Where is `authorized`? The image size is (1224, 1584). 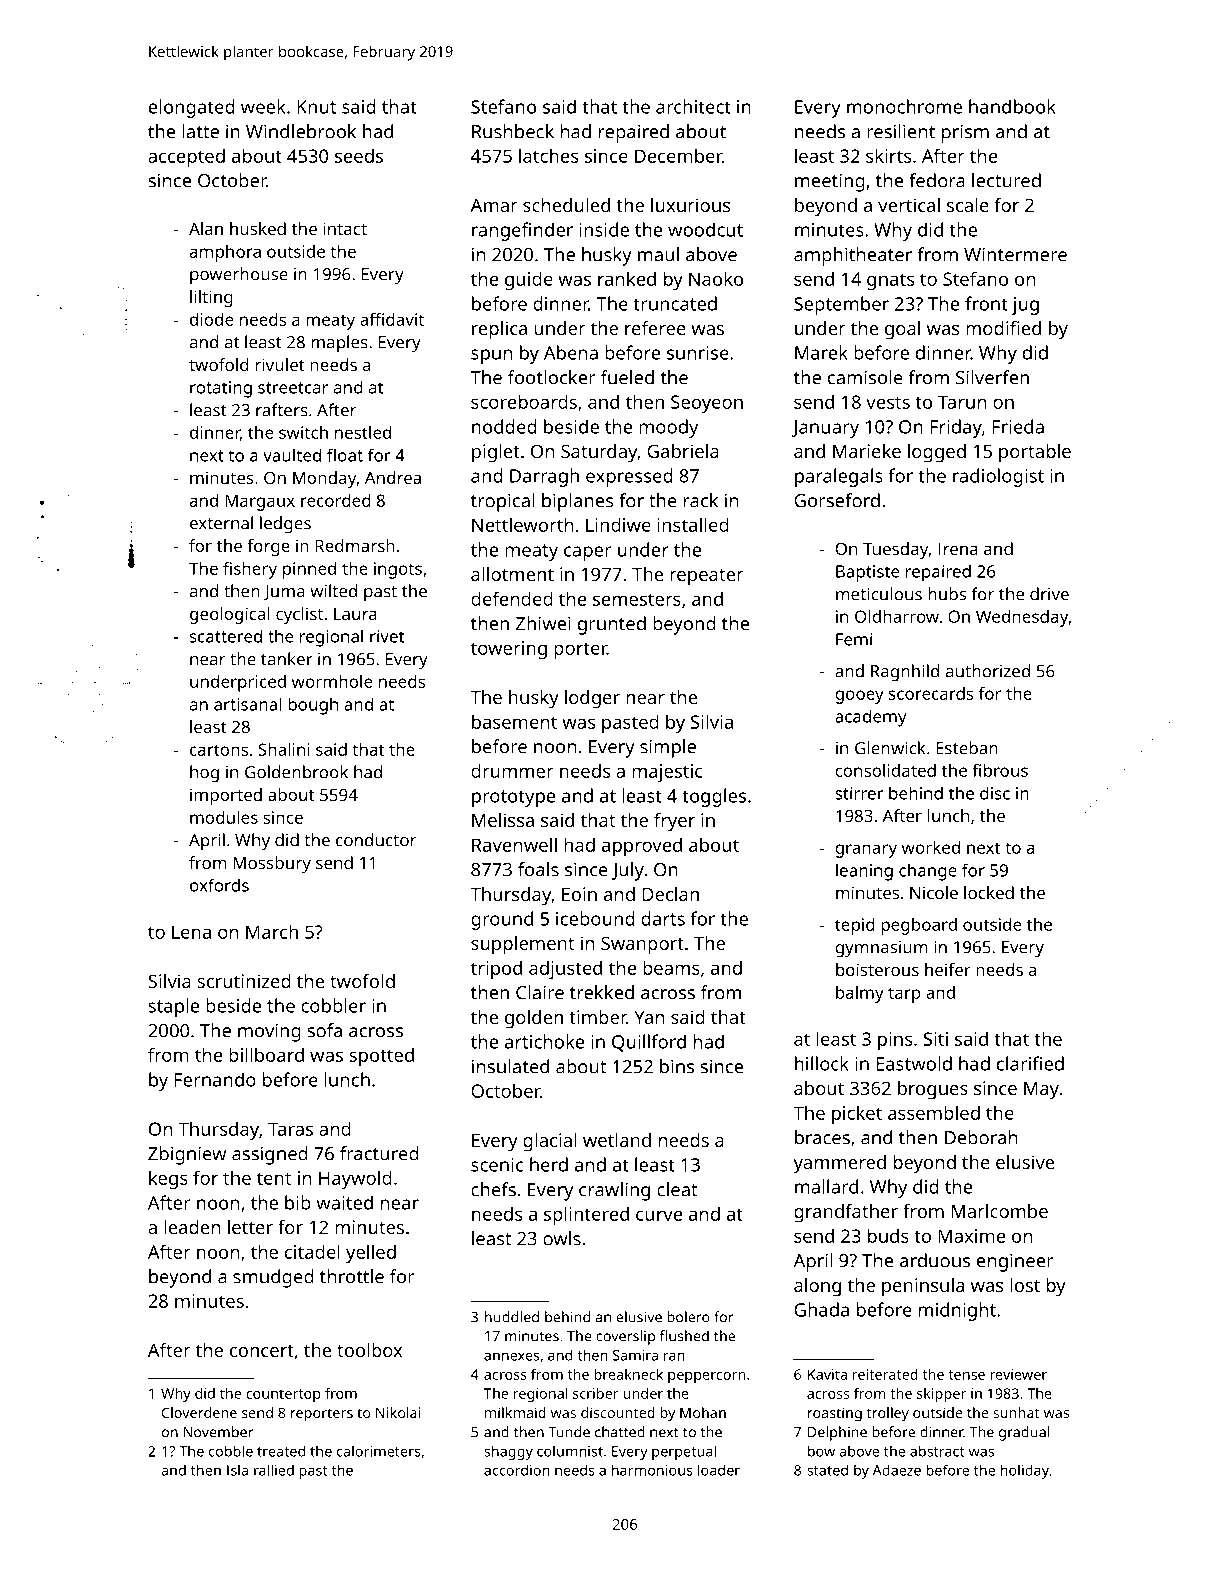 authorized is located at coordinates (988, 671).
